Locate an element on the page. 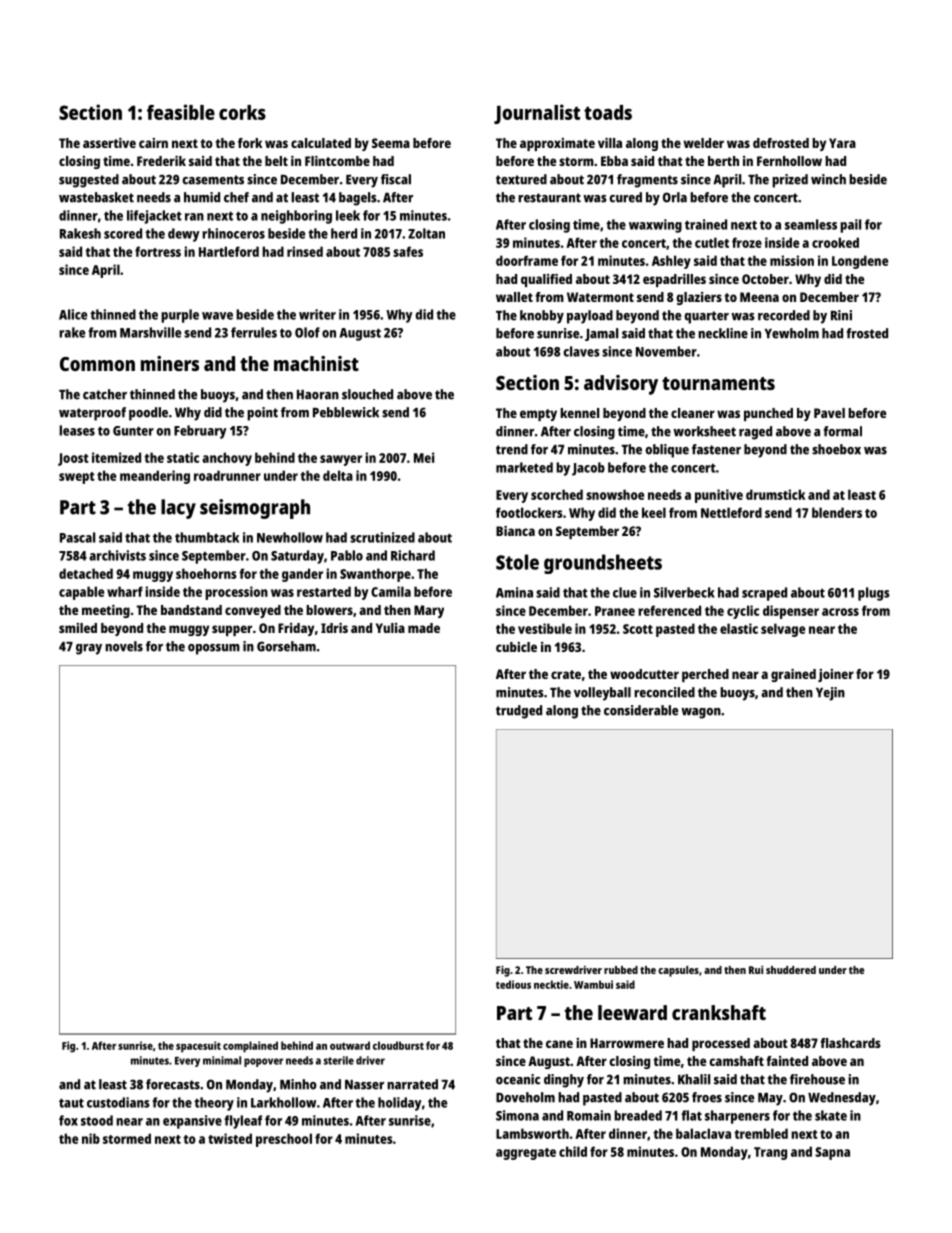  Sapna is located at coordinates (832, 1153).
